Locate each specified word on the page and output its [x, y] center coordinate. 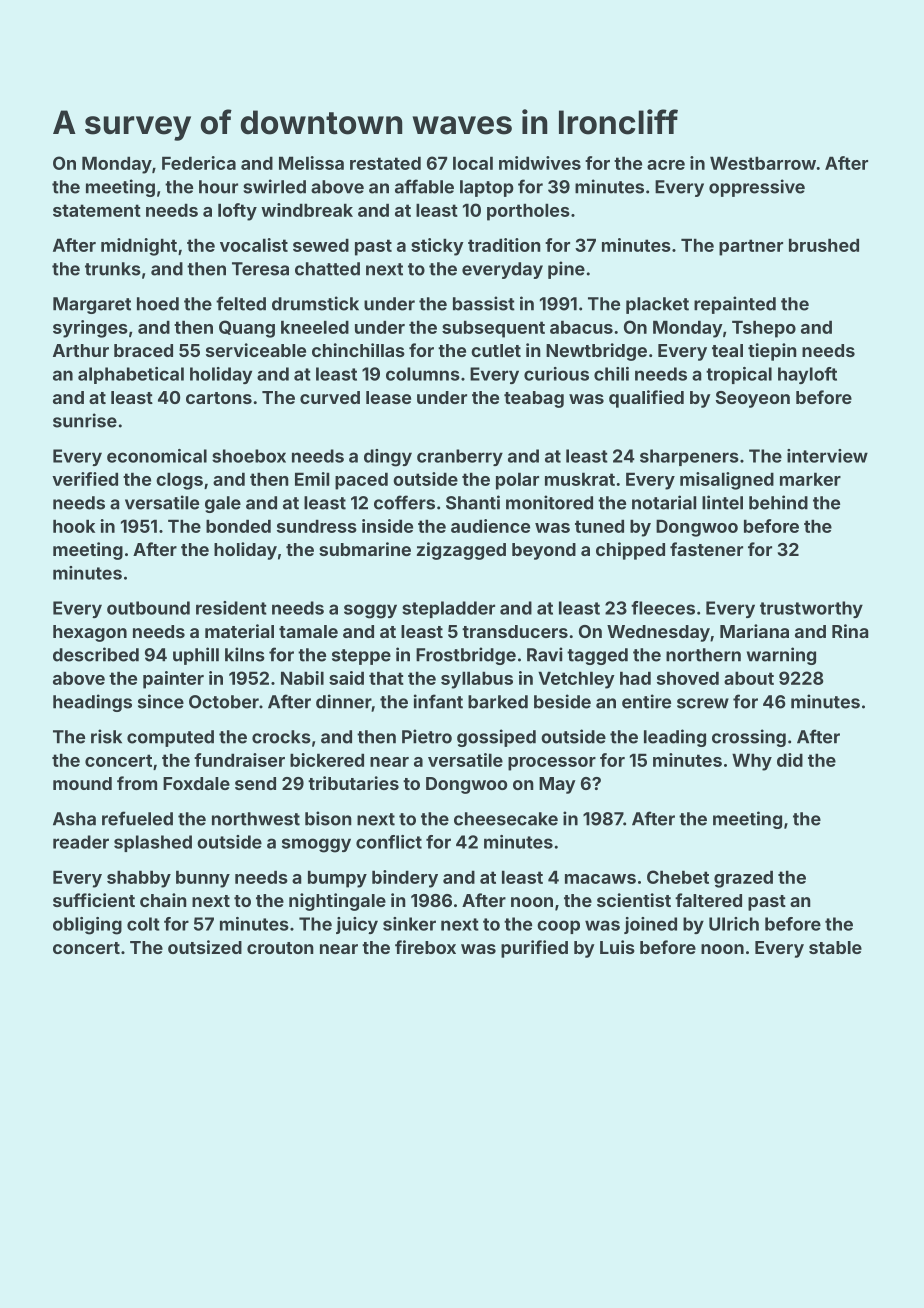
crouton [280, 948]
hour [218, 187]
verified [85, 479]
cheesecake [506, 819]
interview [827, 456]
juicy [357, 925]
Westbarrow [763, 163]
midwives [540, 163]
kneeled [315, 327]
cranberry [460, 457]
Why [752, 762]
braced [143, 350]
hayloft [807, 375]
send [255, 783]
